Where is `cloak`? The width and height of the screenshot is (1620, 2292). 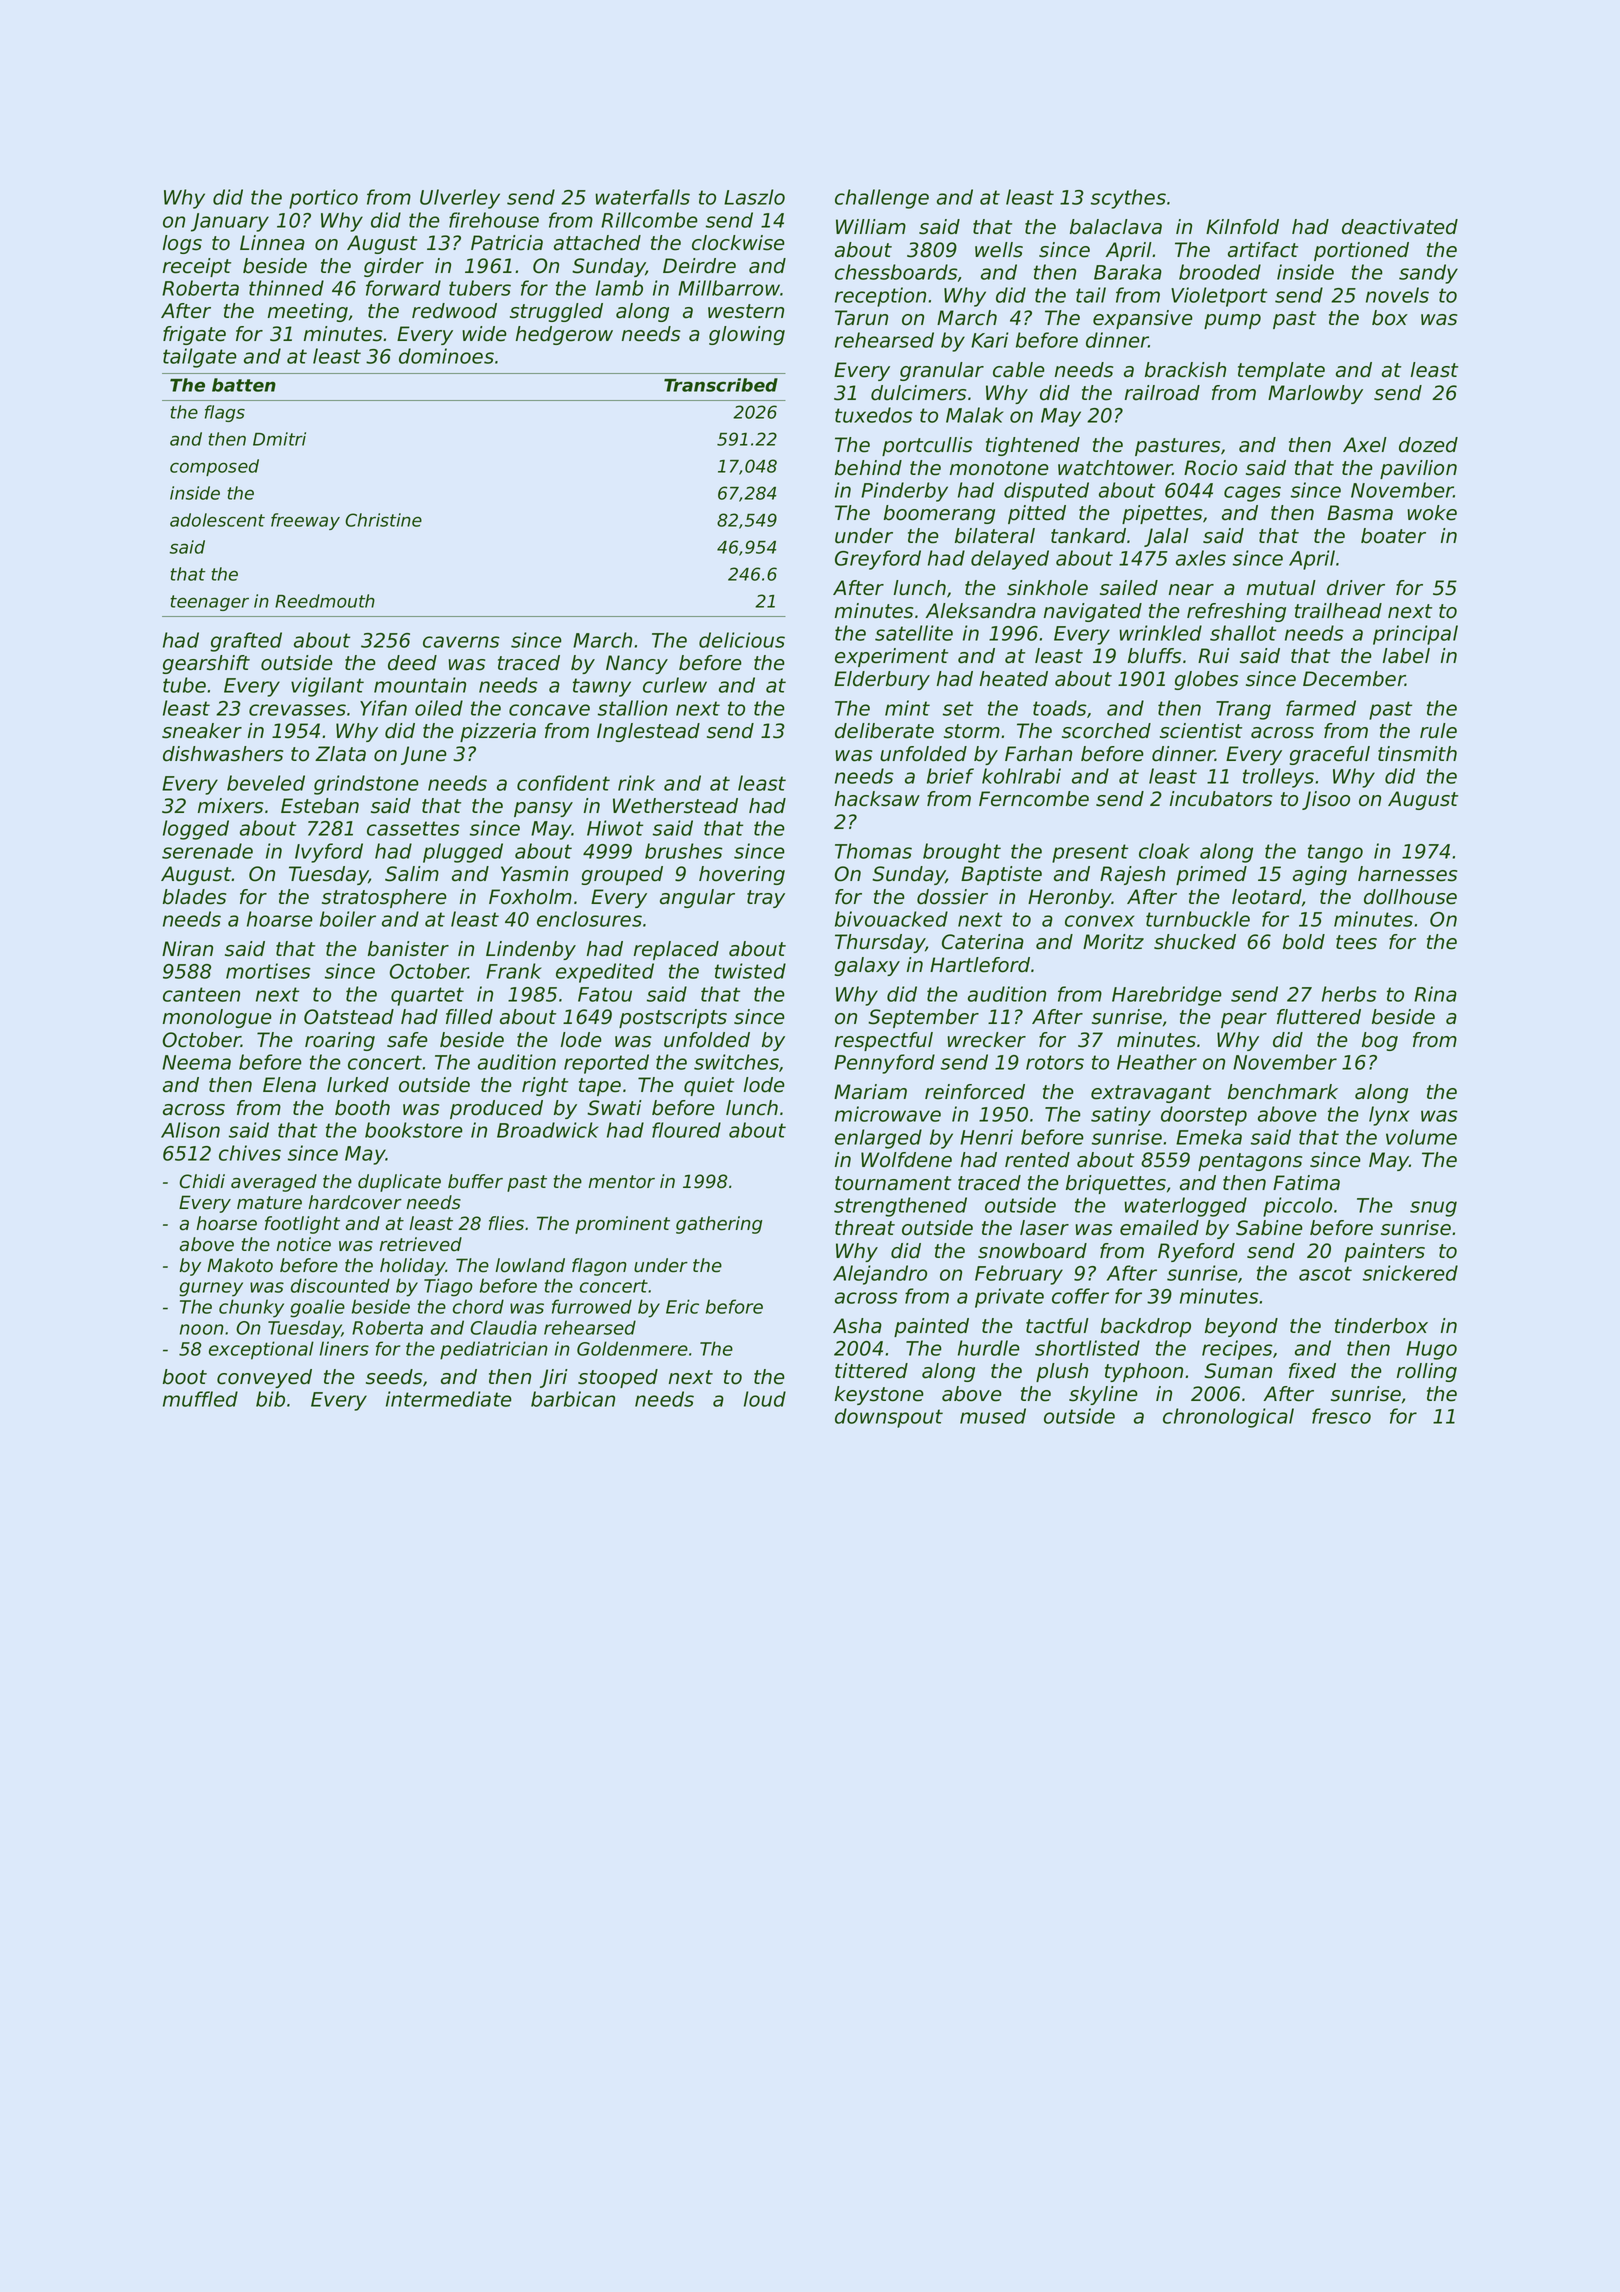 cloak is located at coordinates (1164, 851).
